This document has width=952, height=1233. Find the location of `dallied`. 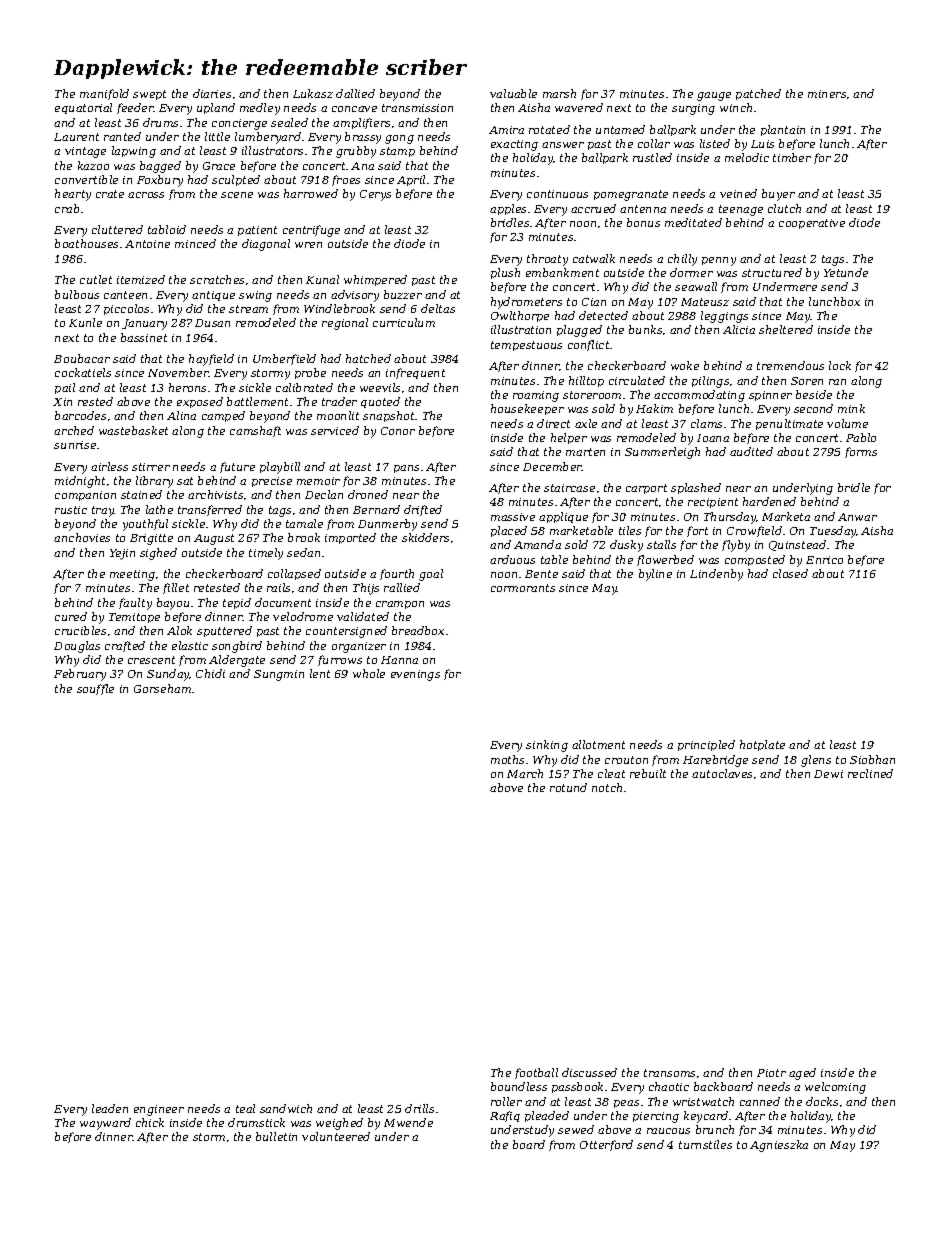

dallied is located at coordinates (355, 93).
